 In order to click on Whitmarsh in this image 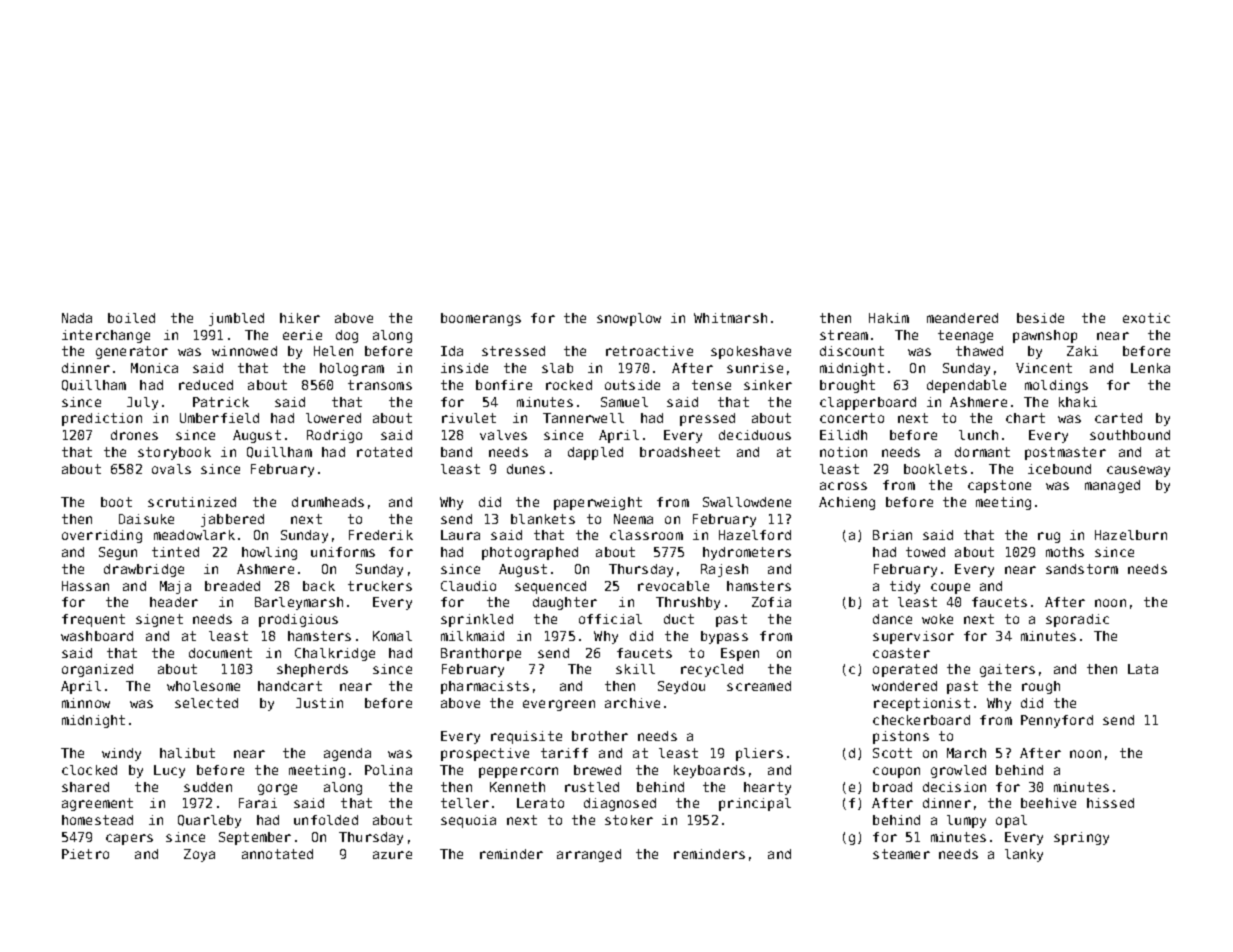, I will do `click(730, 318)`.
